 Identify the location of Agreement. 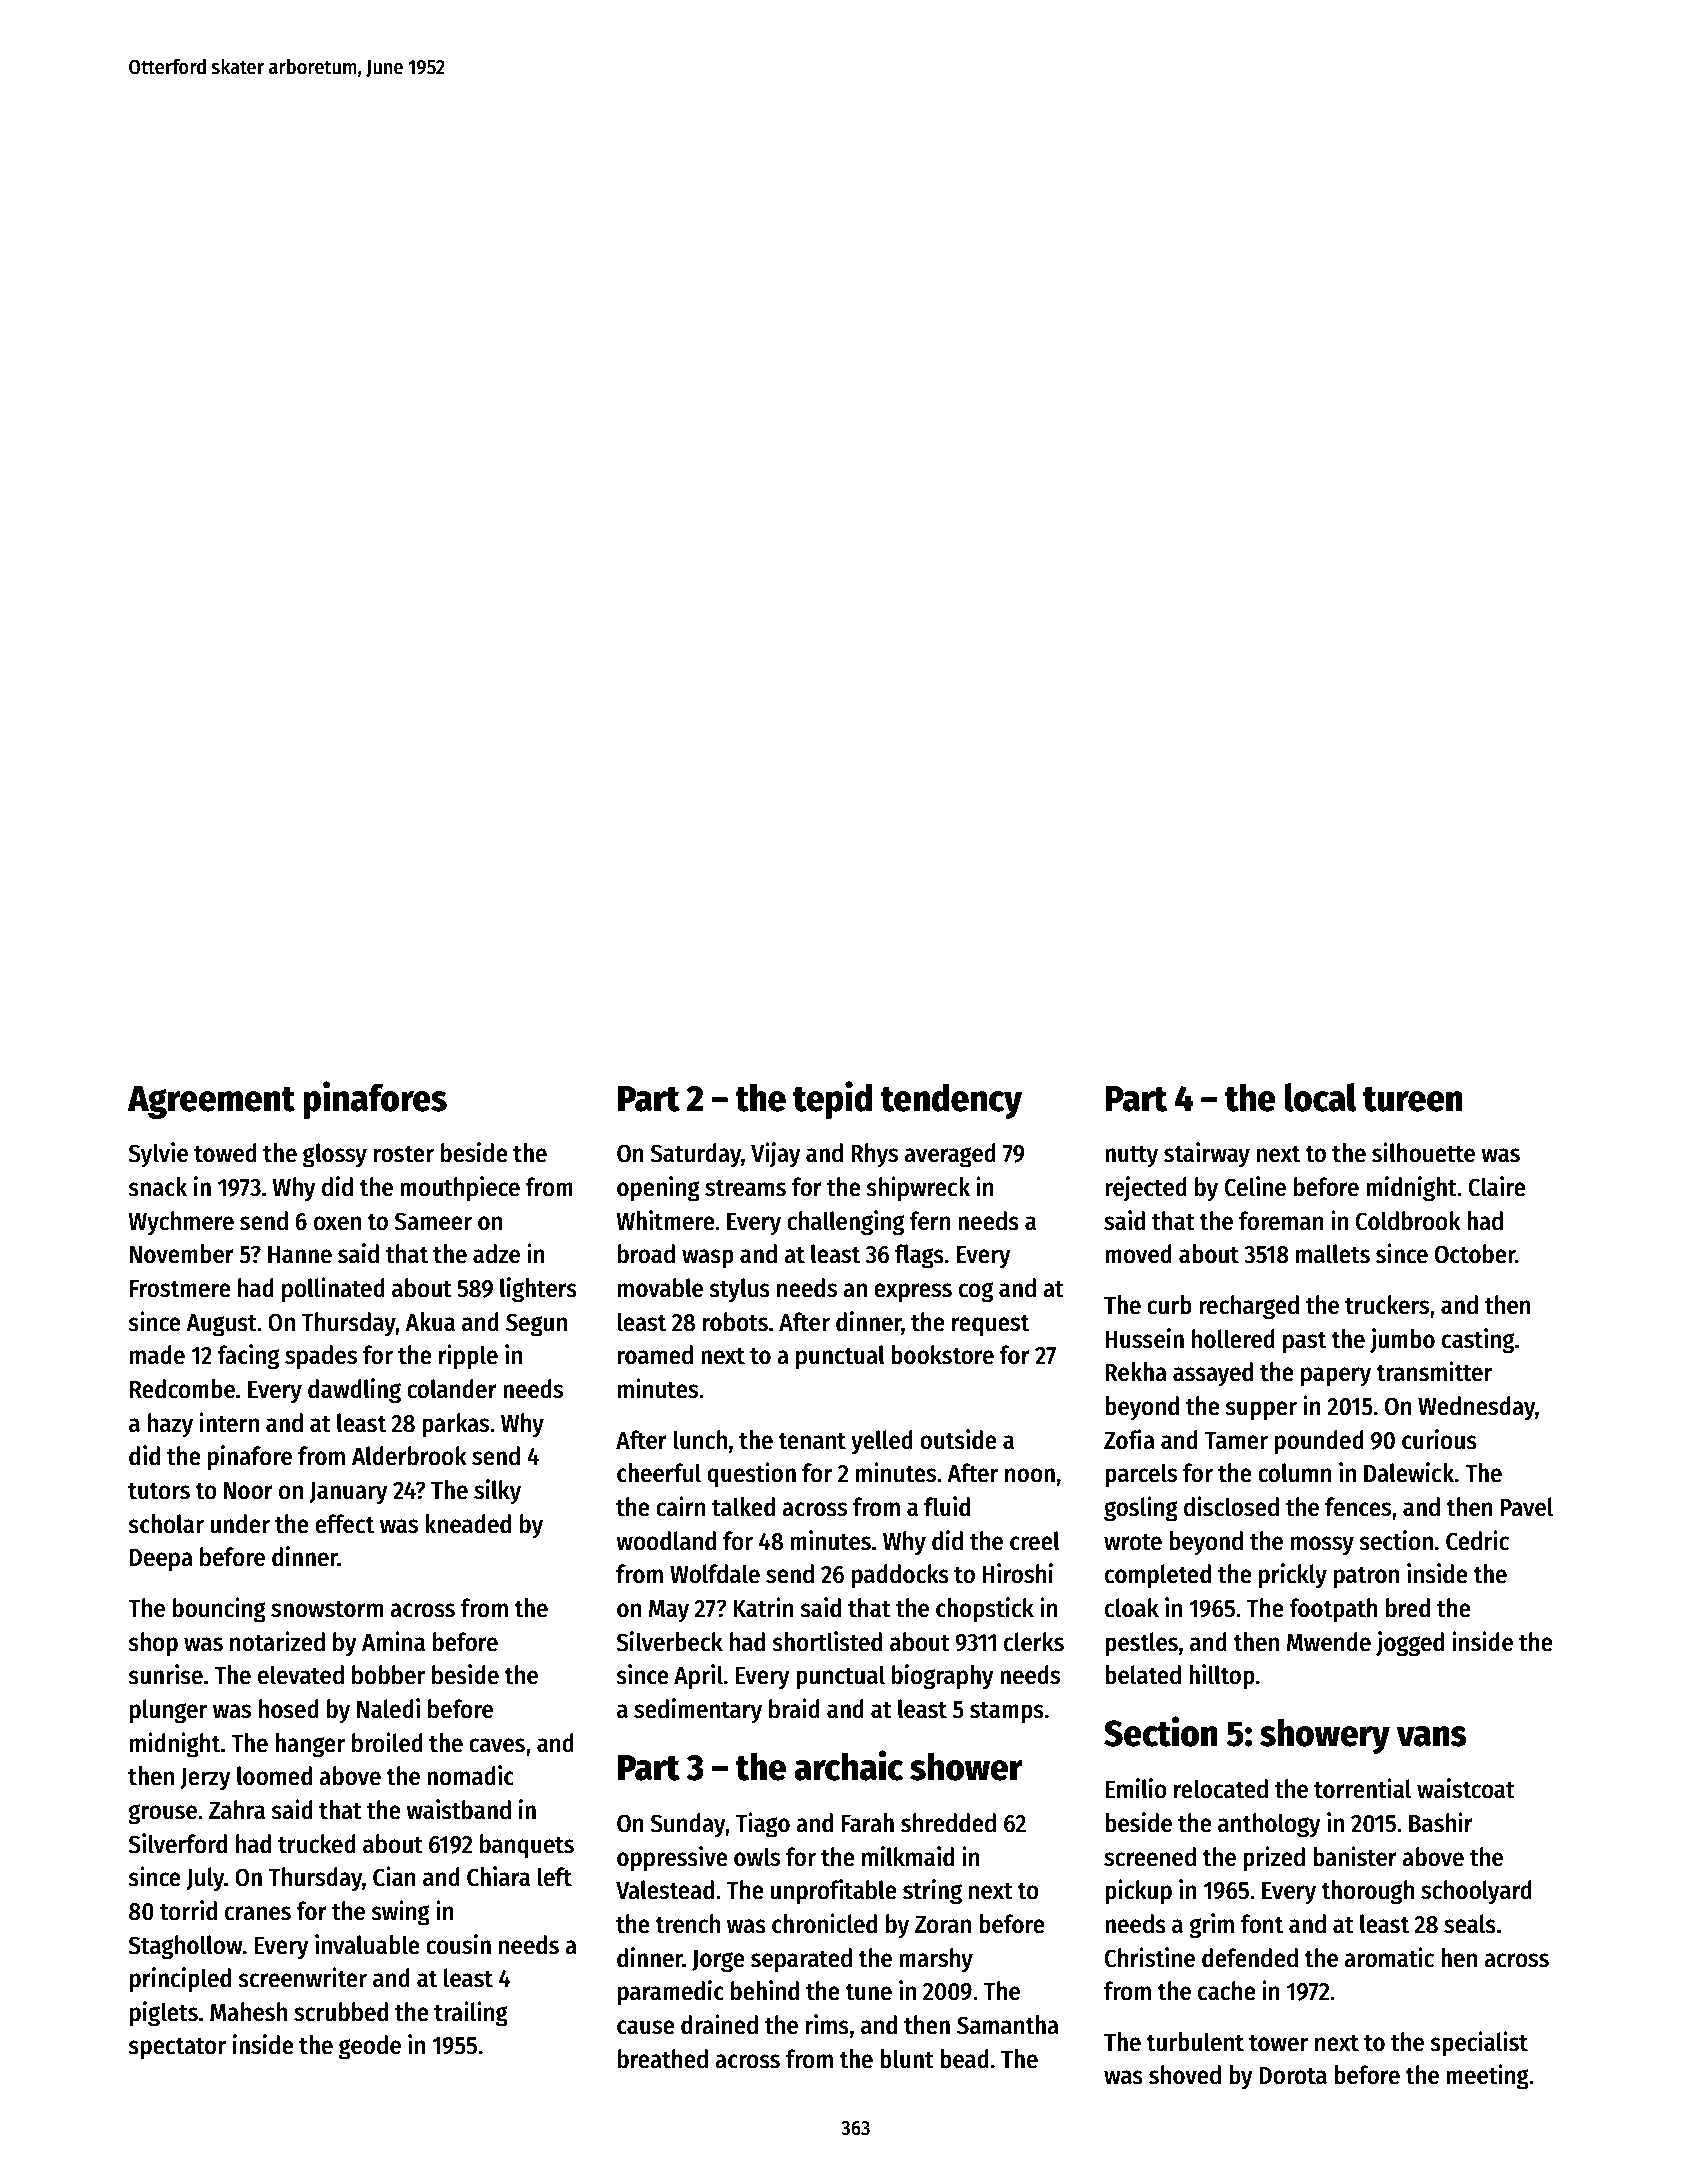
(211, 1102).
